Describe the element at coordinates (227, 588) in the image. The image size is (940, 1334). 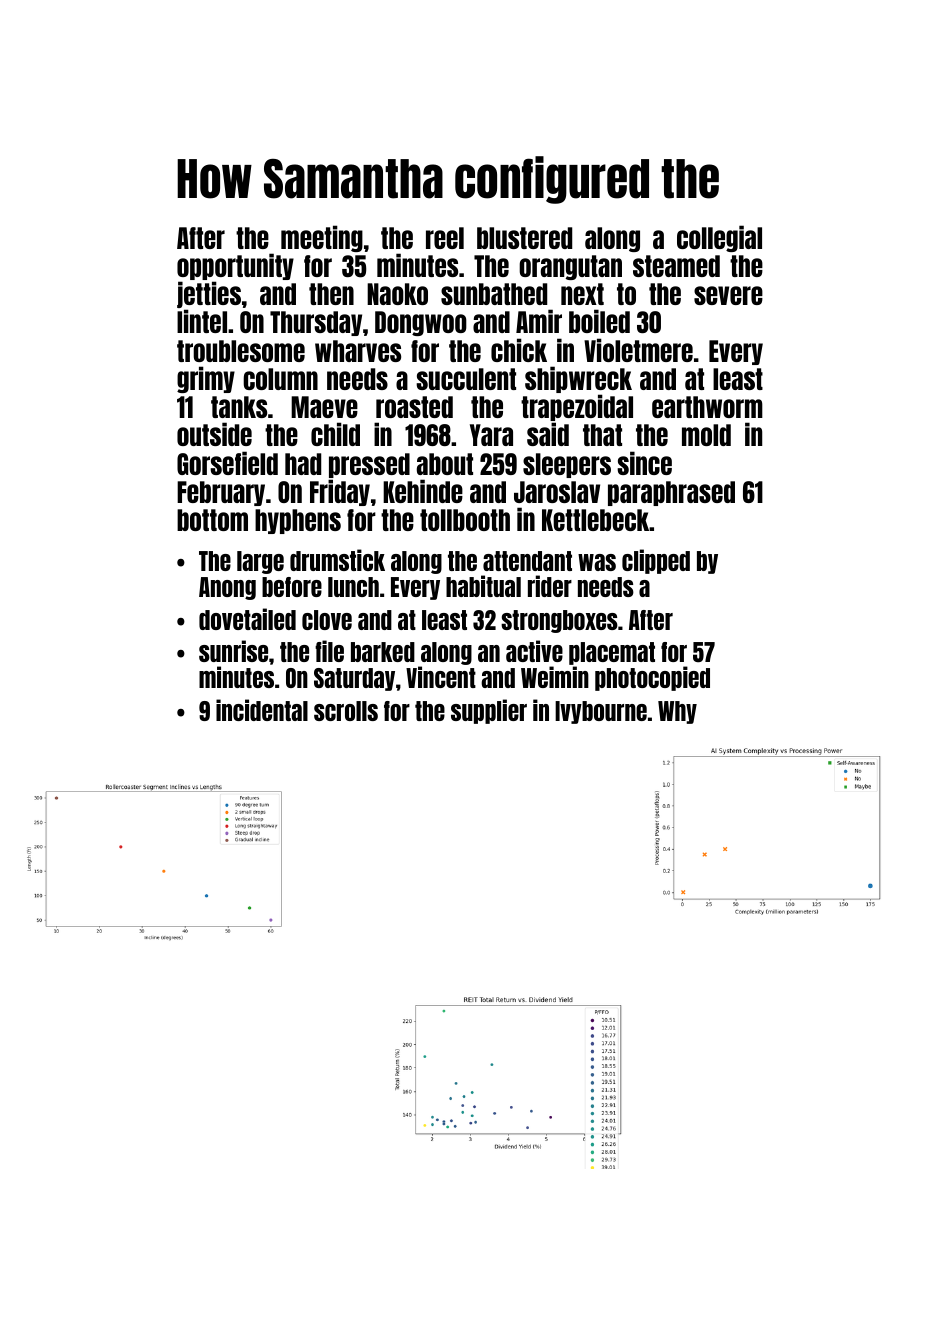
I see `Anong` at that location.
